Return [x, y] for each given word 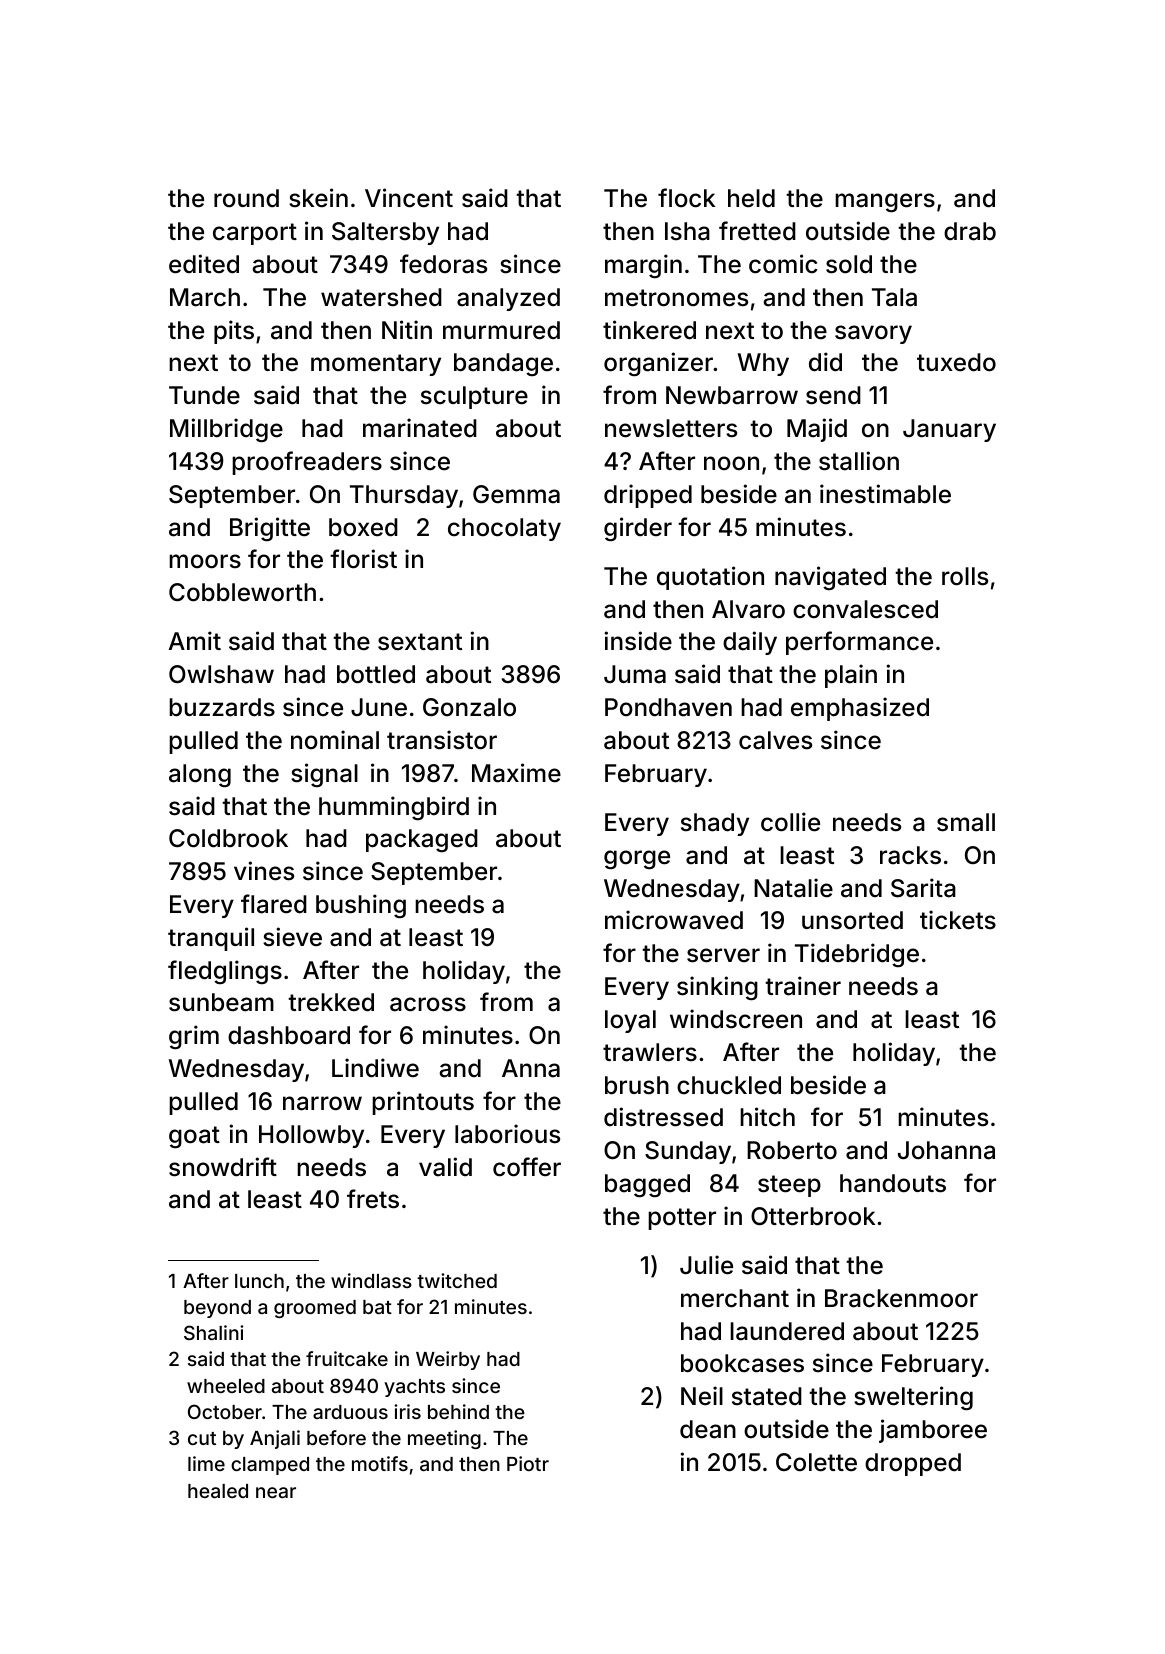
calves [775, 740]
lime [206, 1463]
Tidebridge [857, 955]
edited [204, 264]
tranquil [211, 939]
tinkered [649, 330]
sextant [420, 642]
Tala [894, 297]
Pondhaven [668, 707]
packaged [422, 840]
